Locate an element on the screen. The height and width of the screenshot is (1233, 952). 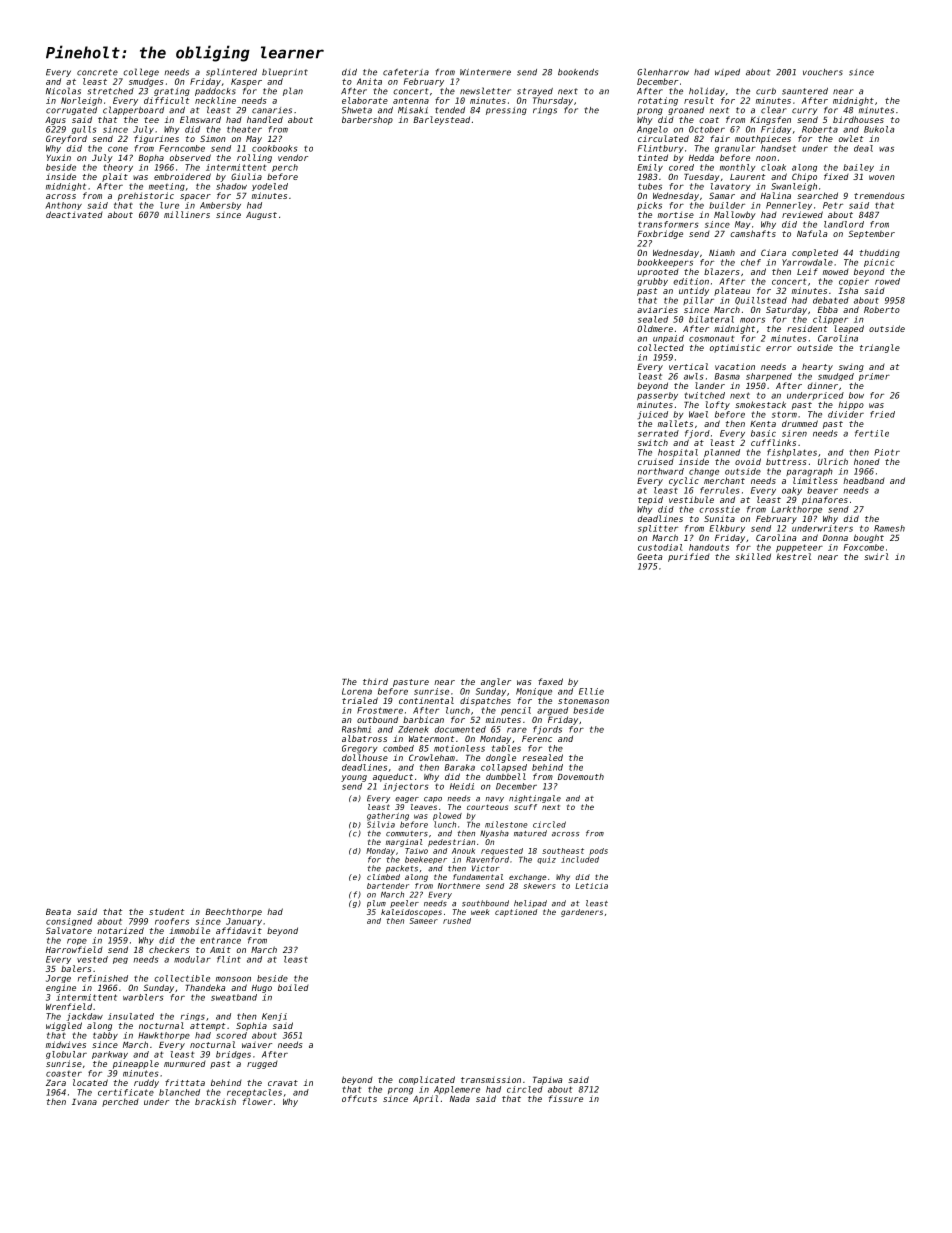
Ellie is located at coordinates (591, 691).
